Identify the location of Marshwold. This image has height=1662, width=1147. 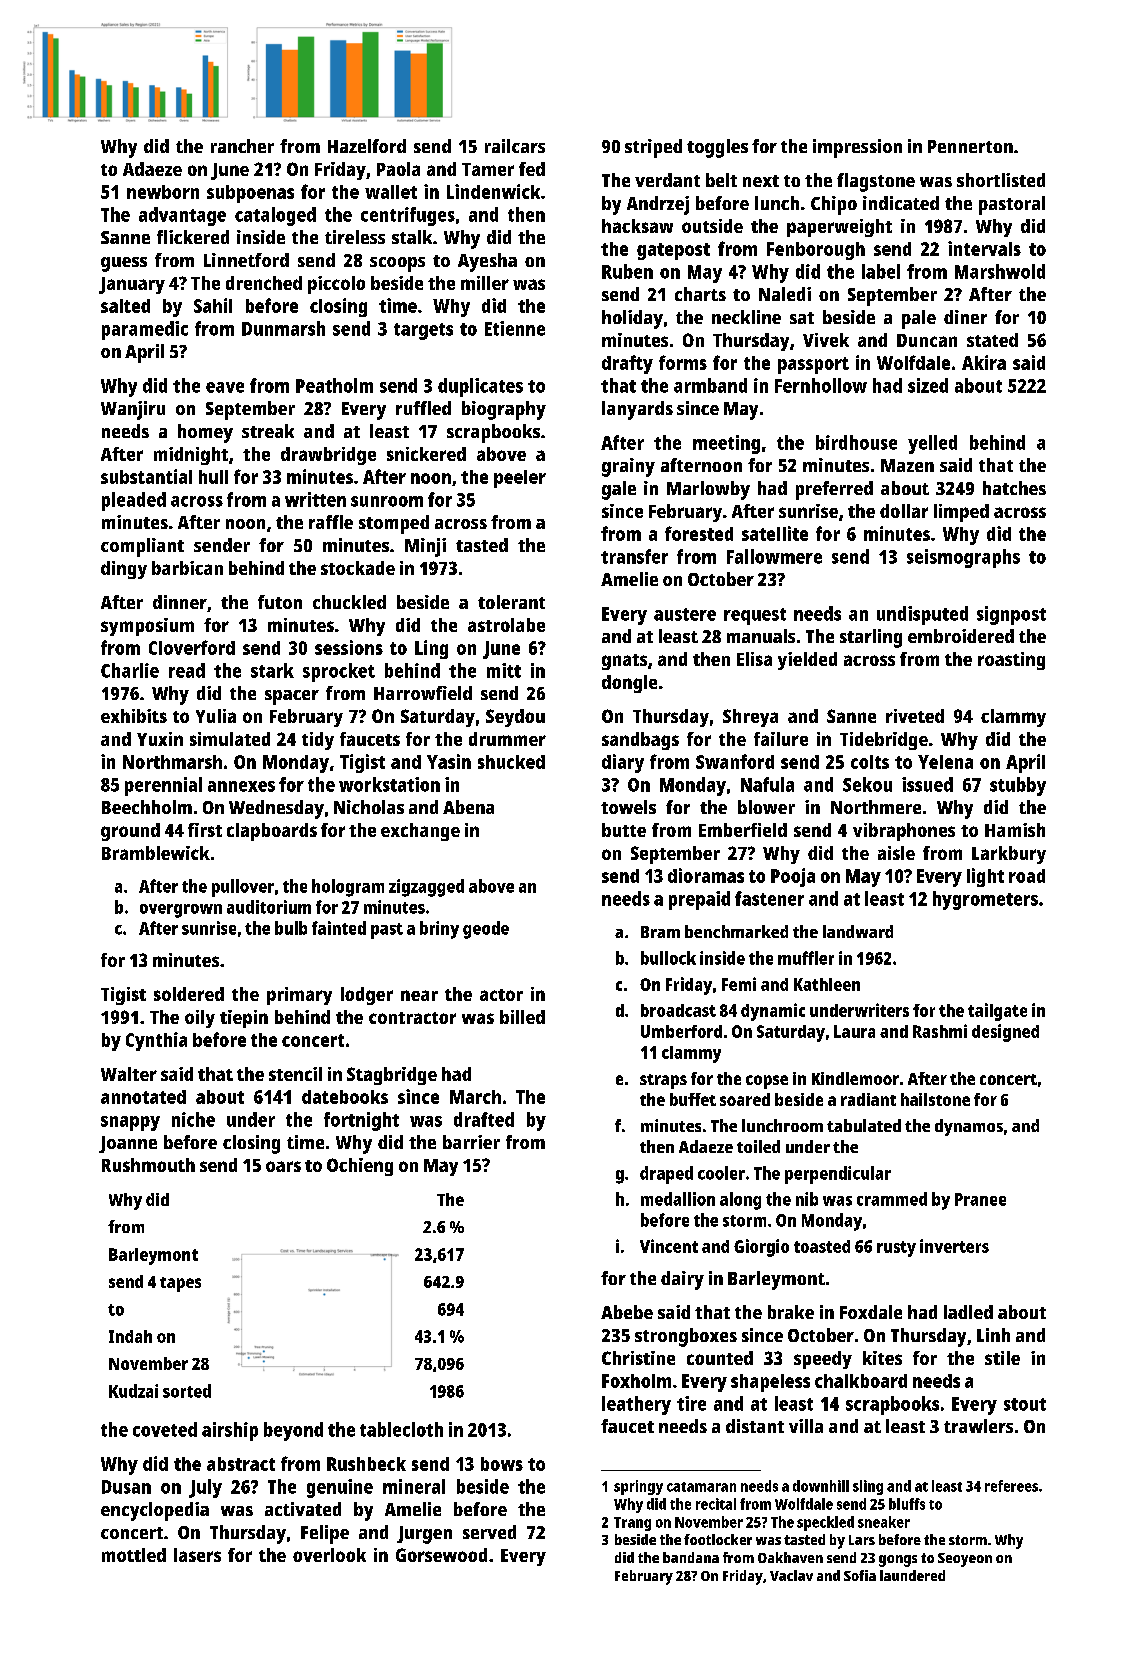
(1000, 271).
